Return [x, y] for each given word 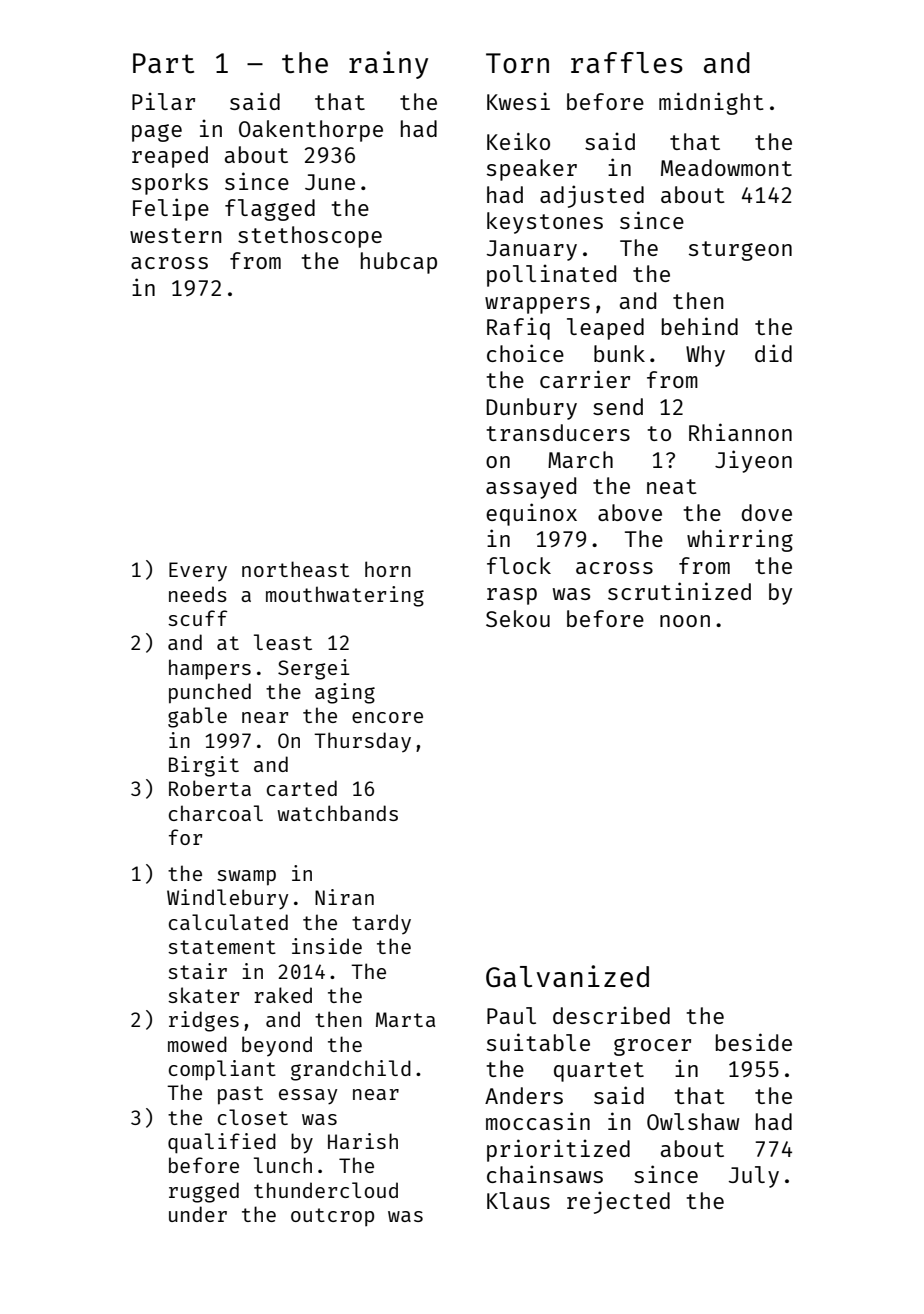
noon [685, 621]
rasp [512, 596]
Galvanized [567, 976]
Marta [405, 1019]
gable [197, 717]
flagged [270, 210]
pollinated [551, 275]
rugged [204, 1192]
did [773, 353]
